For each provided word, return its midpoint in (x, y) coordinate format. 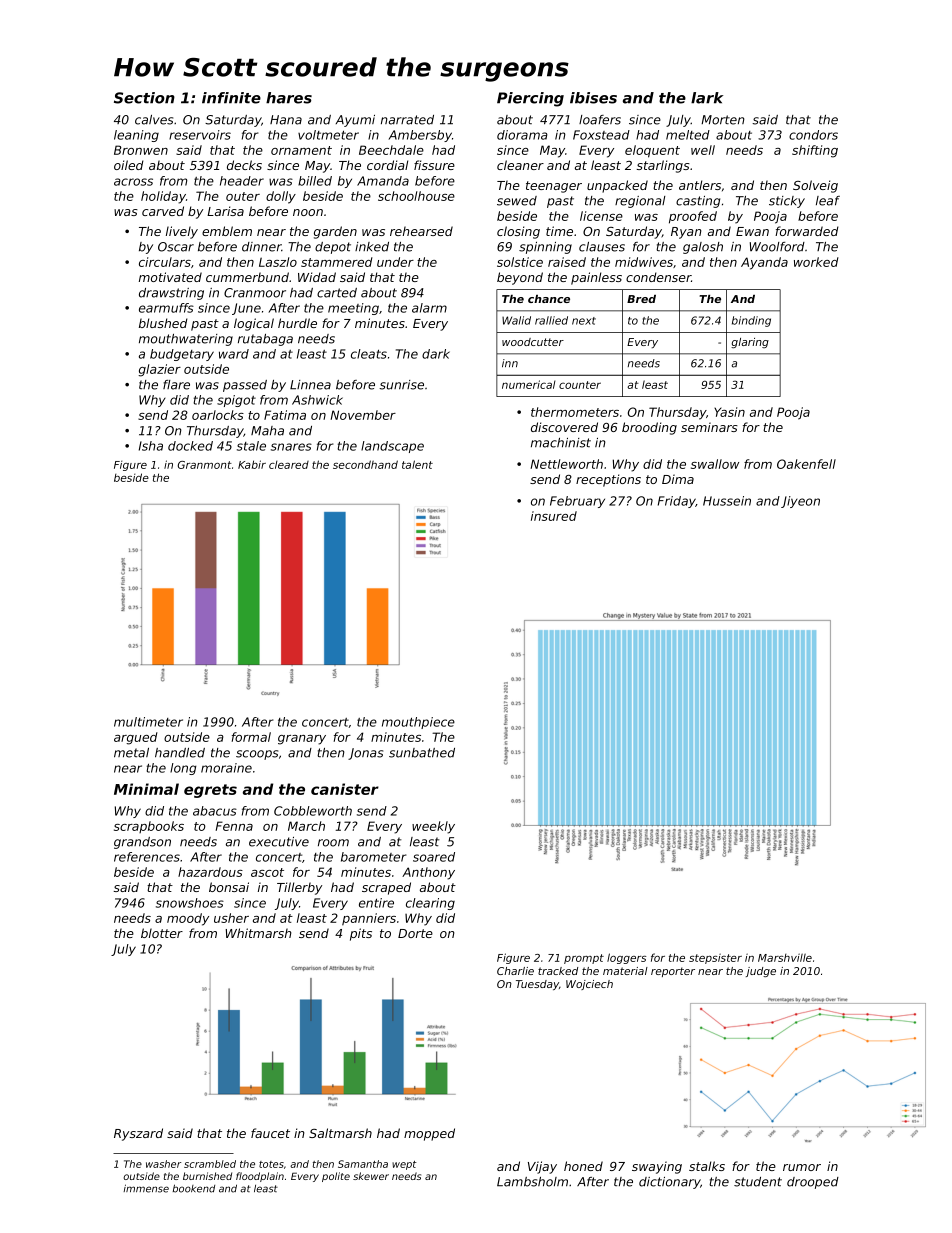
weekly (433, 827)
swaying (657, 1167)
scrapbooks (149, 827)
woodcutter (533, 342)
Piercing (530, 99)
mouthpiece (418, 723)
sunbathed (422, 753)
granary (302, 740)
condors (813, 135)
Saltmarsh (340, 1133)
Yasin (729, 412)
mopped (429, 1134)
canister (345, 789)
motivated (170, 277)
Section (144, 98)
